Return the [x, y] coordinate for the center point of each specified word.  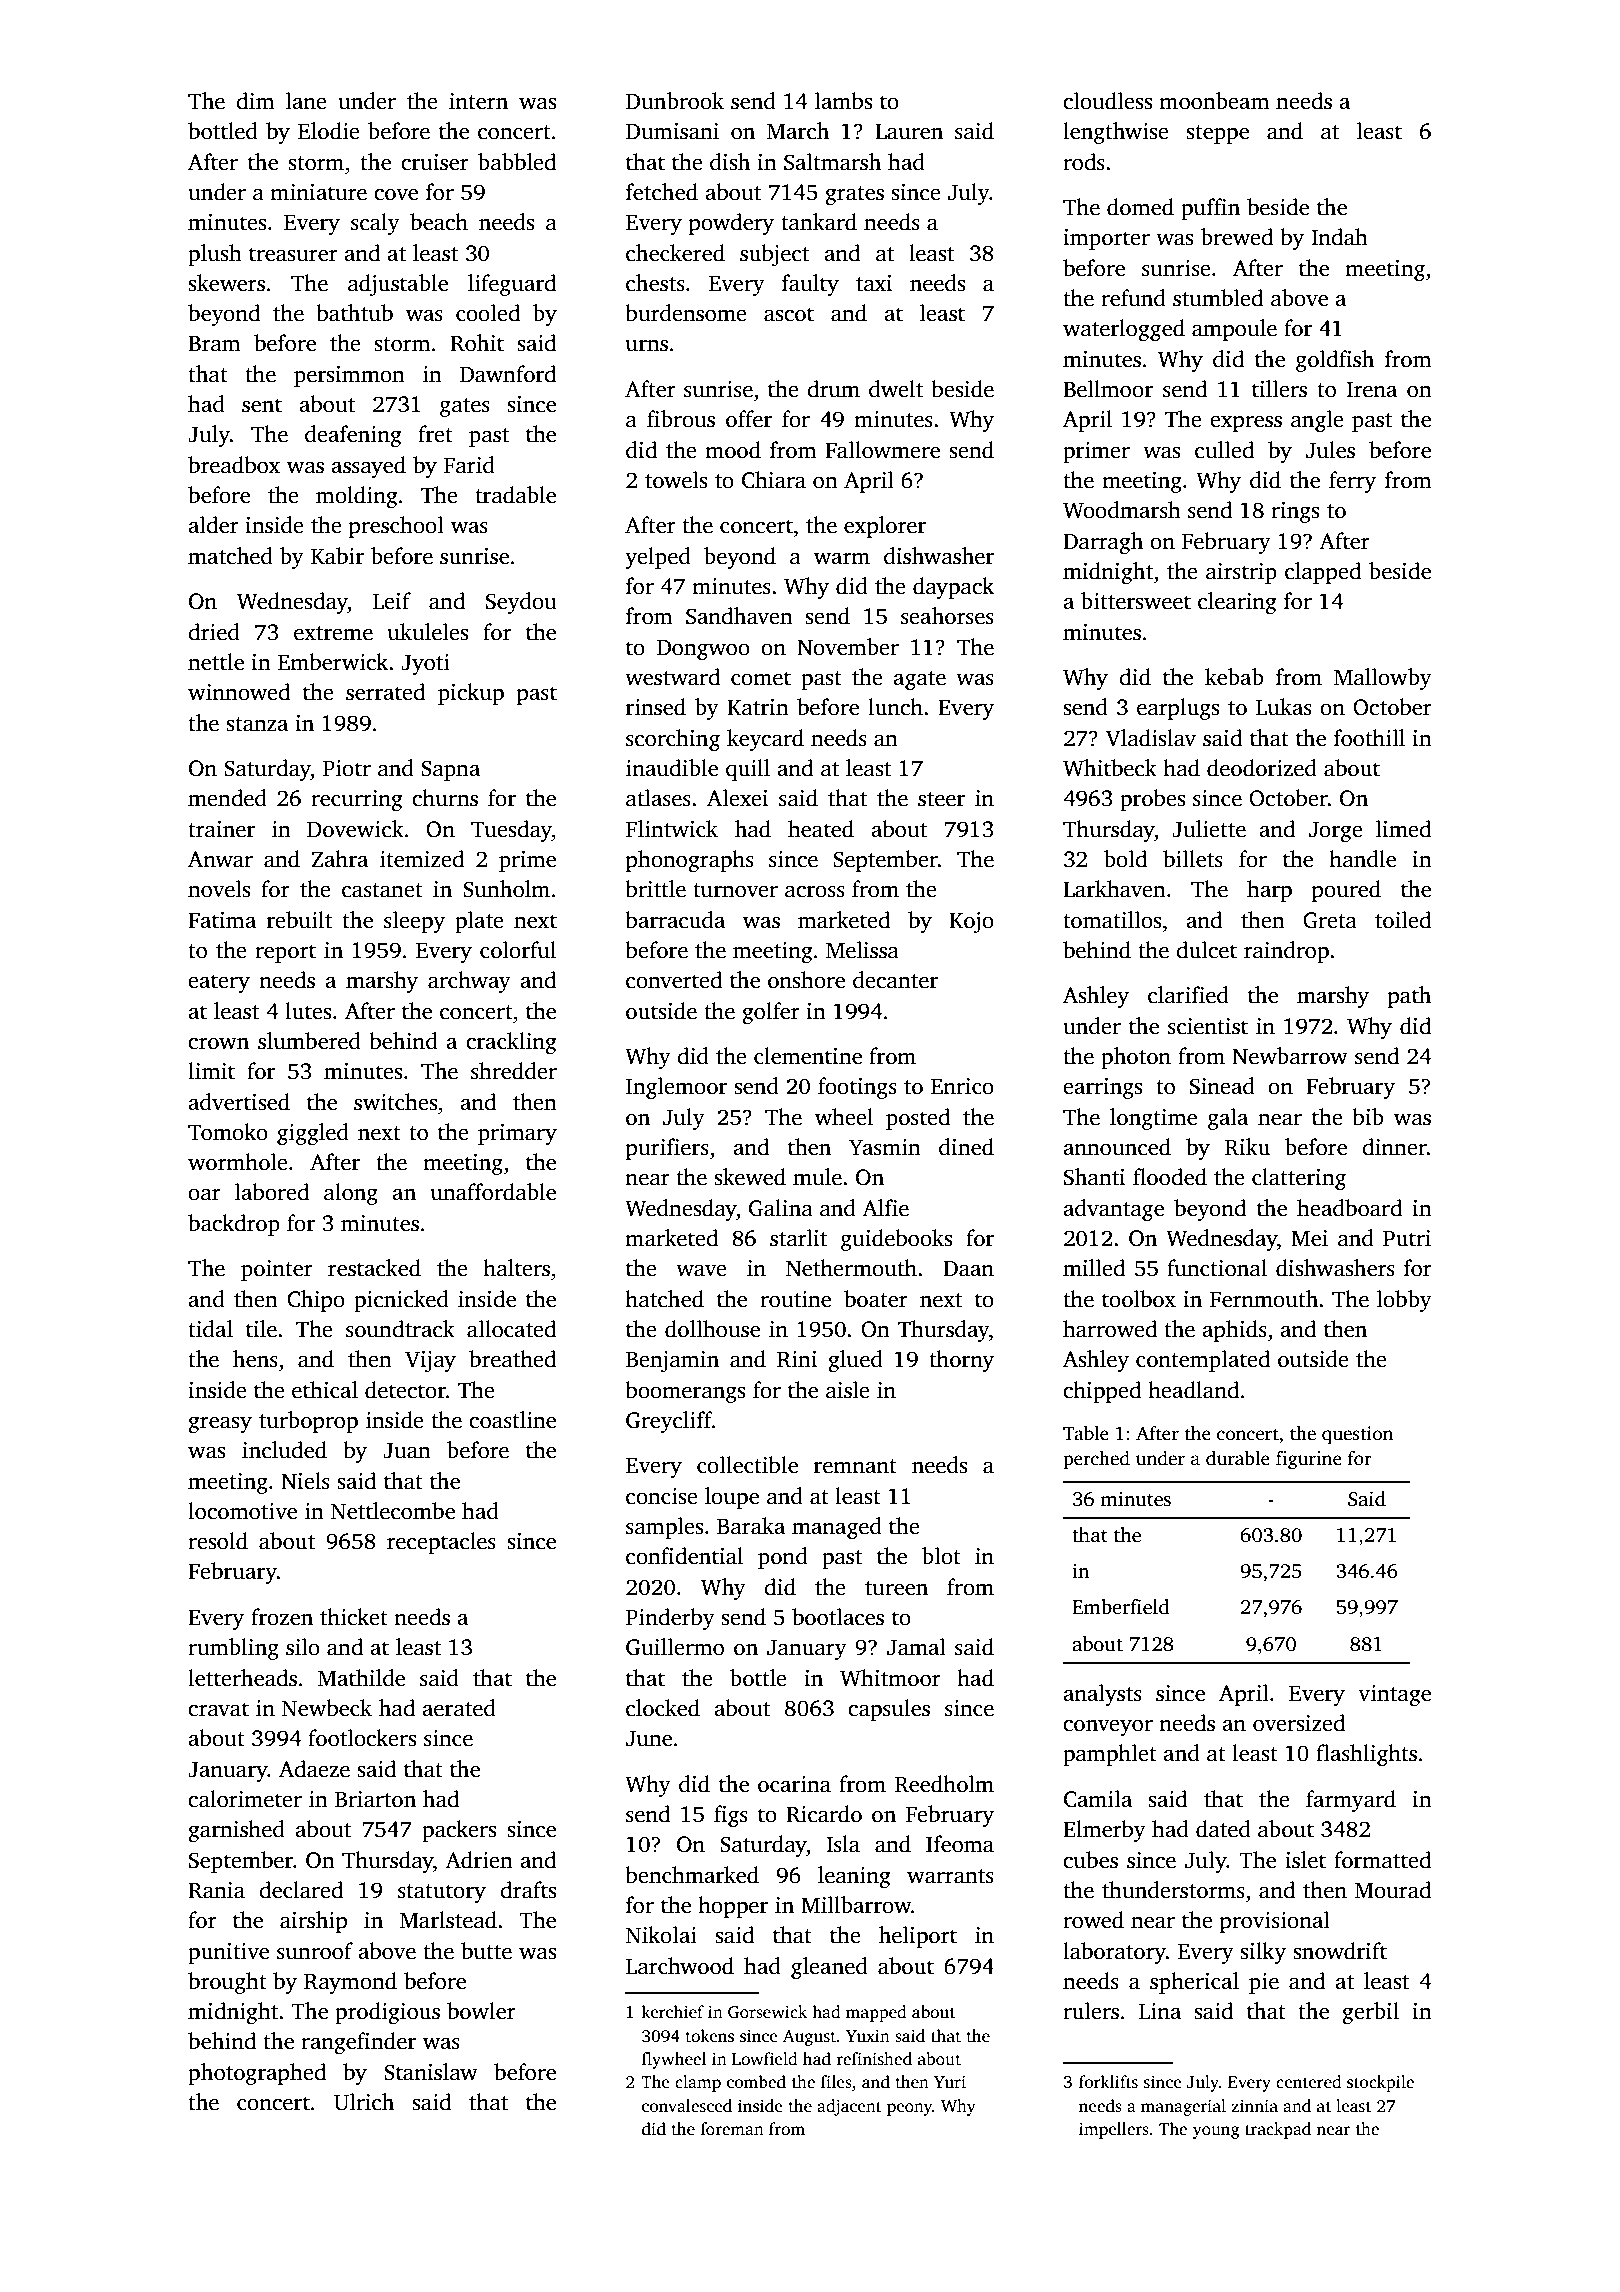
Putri [1407, 1238]
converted [674, 980]
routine [795, 1299]
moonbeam [1214, 101]
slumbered [309, 1041]
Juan [407, 1451]
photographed [257, 2074]
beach [439, 222]
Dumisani [672, 131]
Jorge [1336, 832]
